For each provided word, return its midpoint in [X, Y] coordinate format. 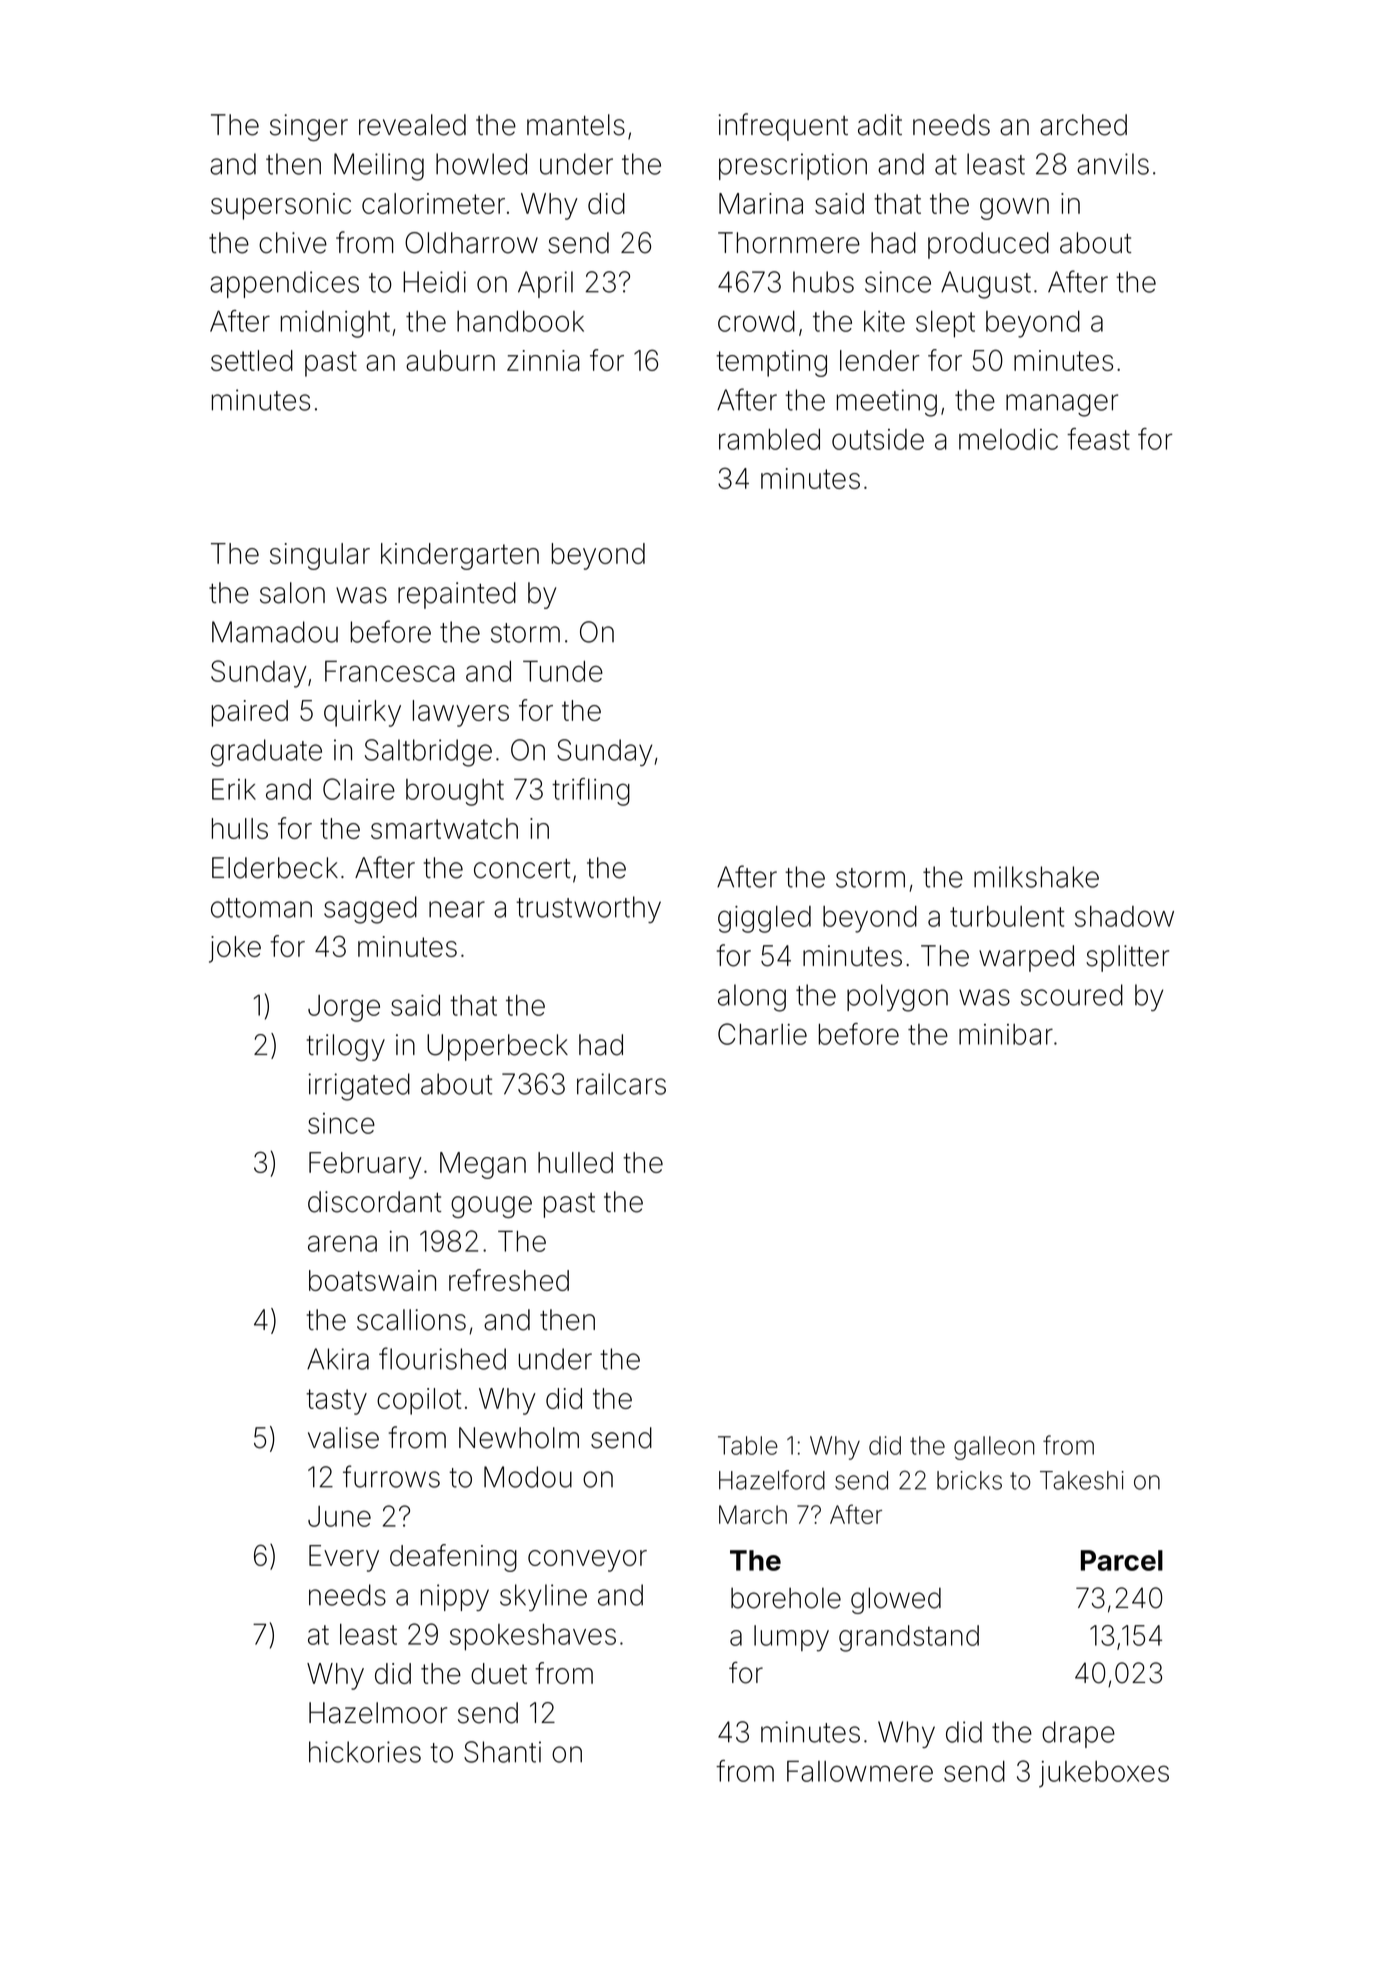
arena [342, 1243]
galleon [994, 1448]
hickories [365, 1752]
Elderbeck [275, 868]
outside [878, 439]
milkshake [1036, 877]
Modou [528, 1477]
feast [1098, 439]
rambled [769, 439]
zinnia [543, 360]
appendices [284, 284]
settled [252, 360]
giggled [764, 919]
